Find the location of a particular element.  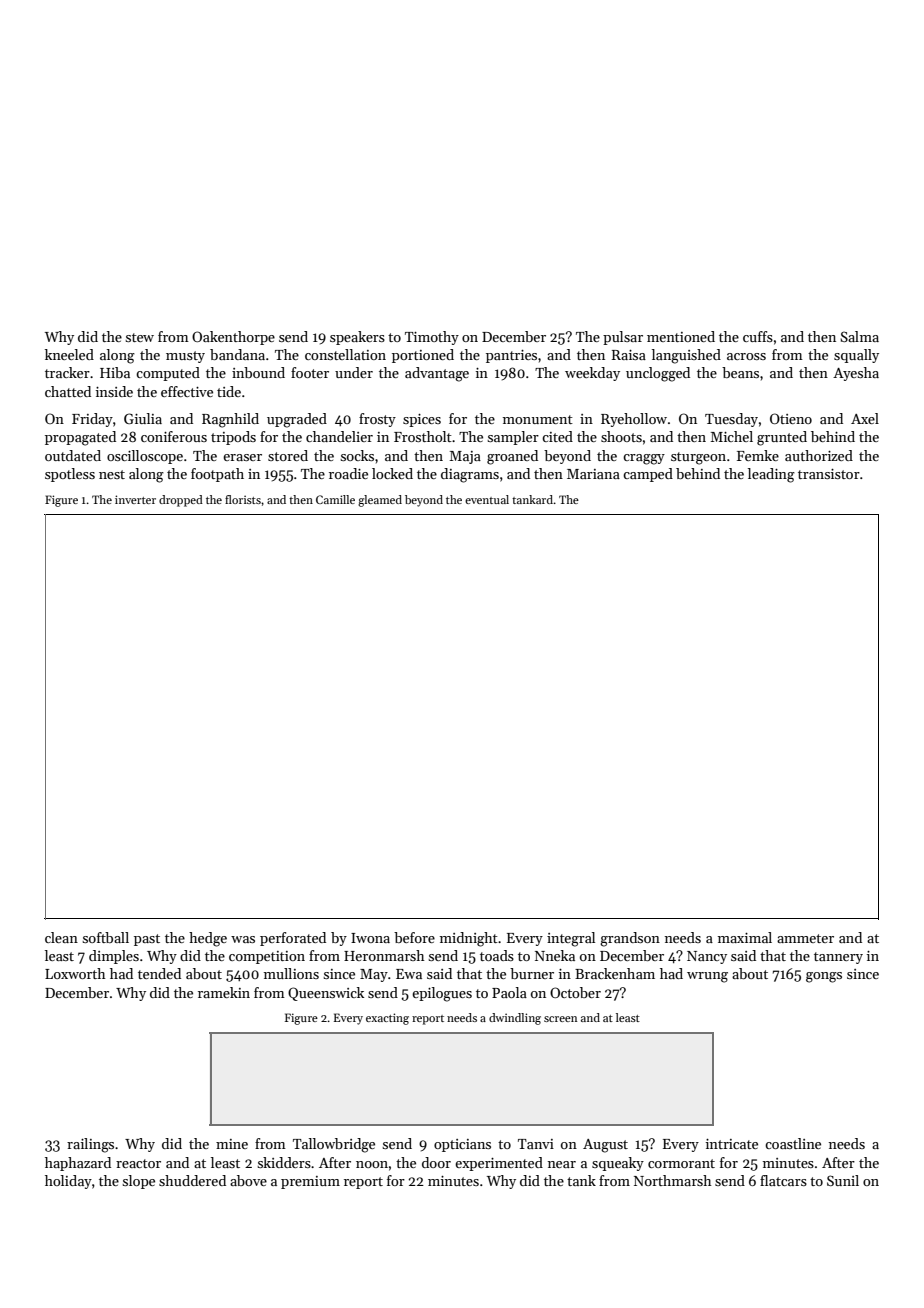

mine is located at coordinates (232, 1144).
